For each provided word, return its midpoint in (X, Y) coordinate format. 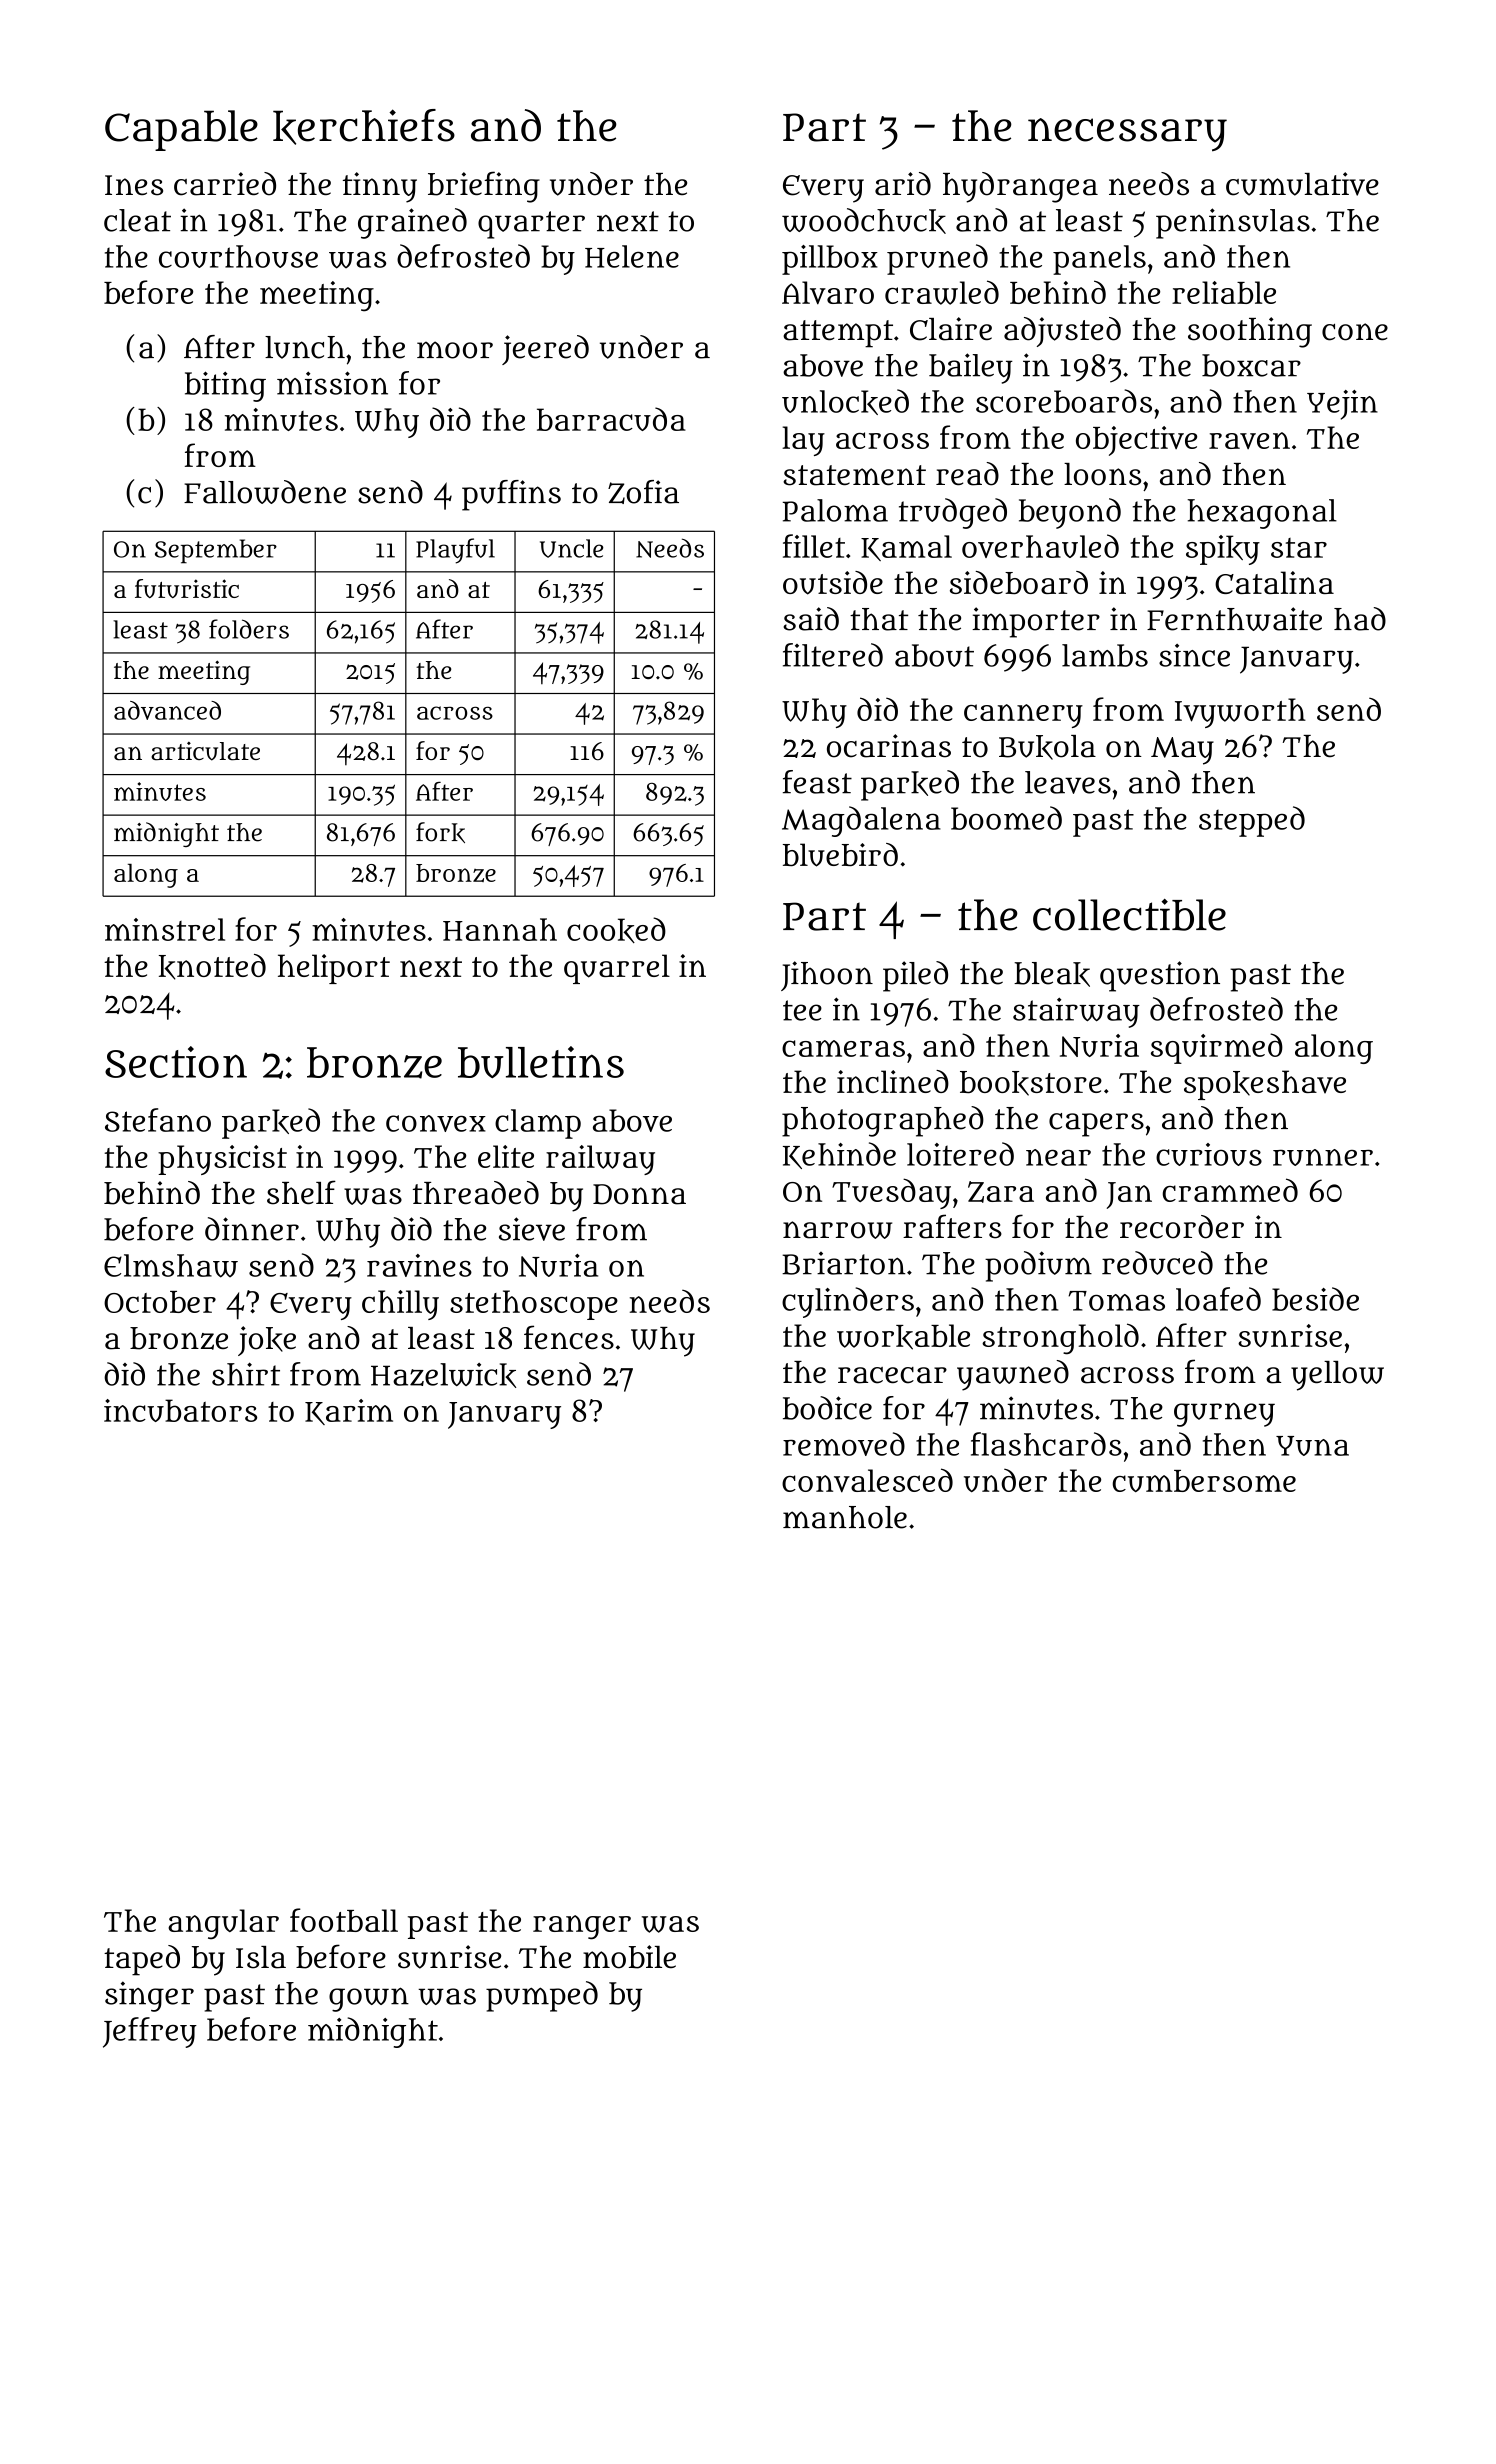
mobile (629, 1957)
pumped (542, 1996)
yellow (1337, 1376)
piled (915, 976)
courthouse (238, 256)
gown (369, 1999)
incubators (180, 1410)
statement (854, 475)
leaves (1068, 782)
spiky (1223, 550)
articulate (205, 751)
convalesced (867, 1480)
